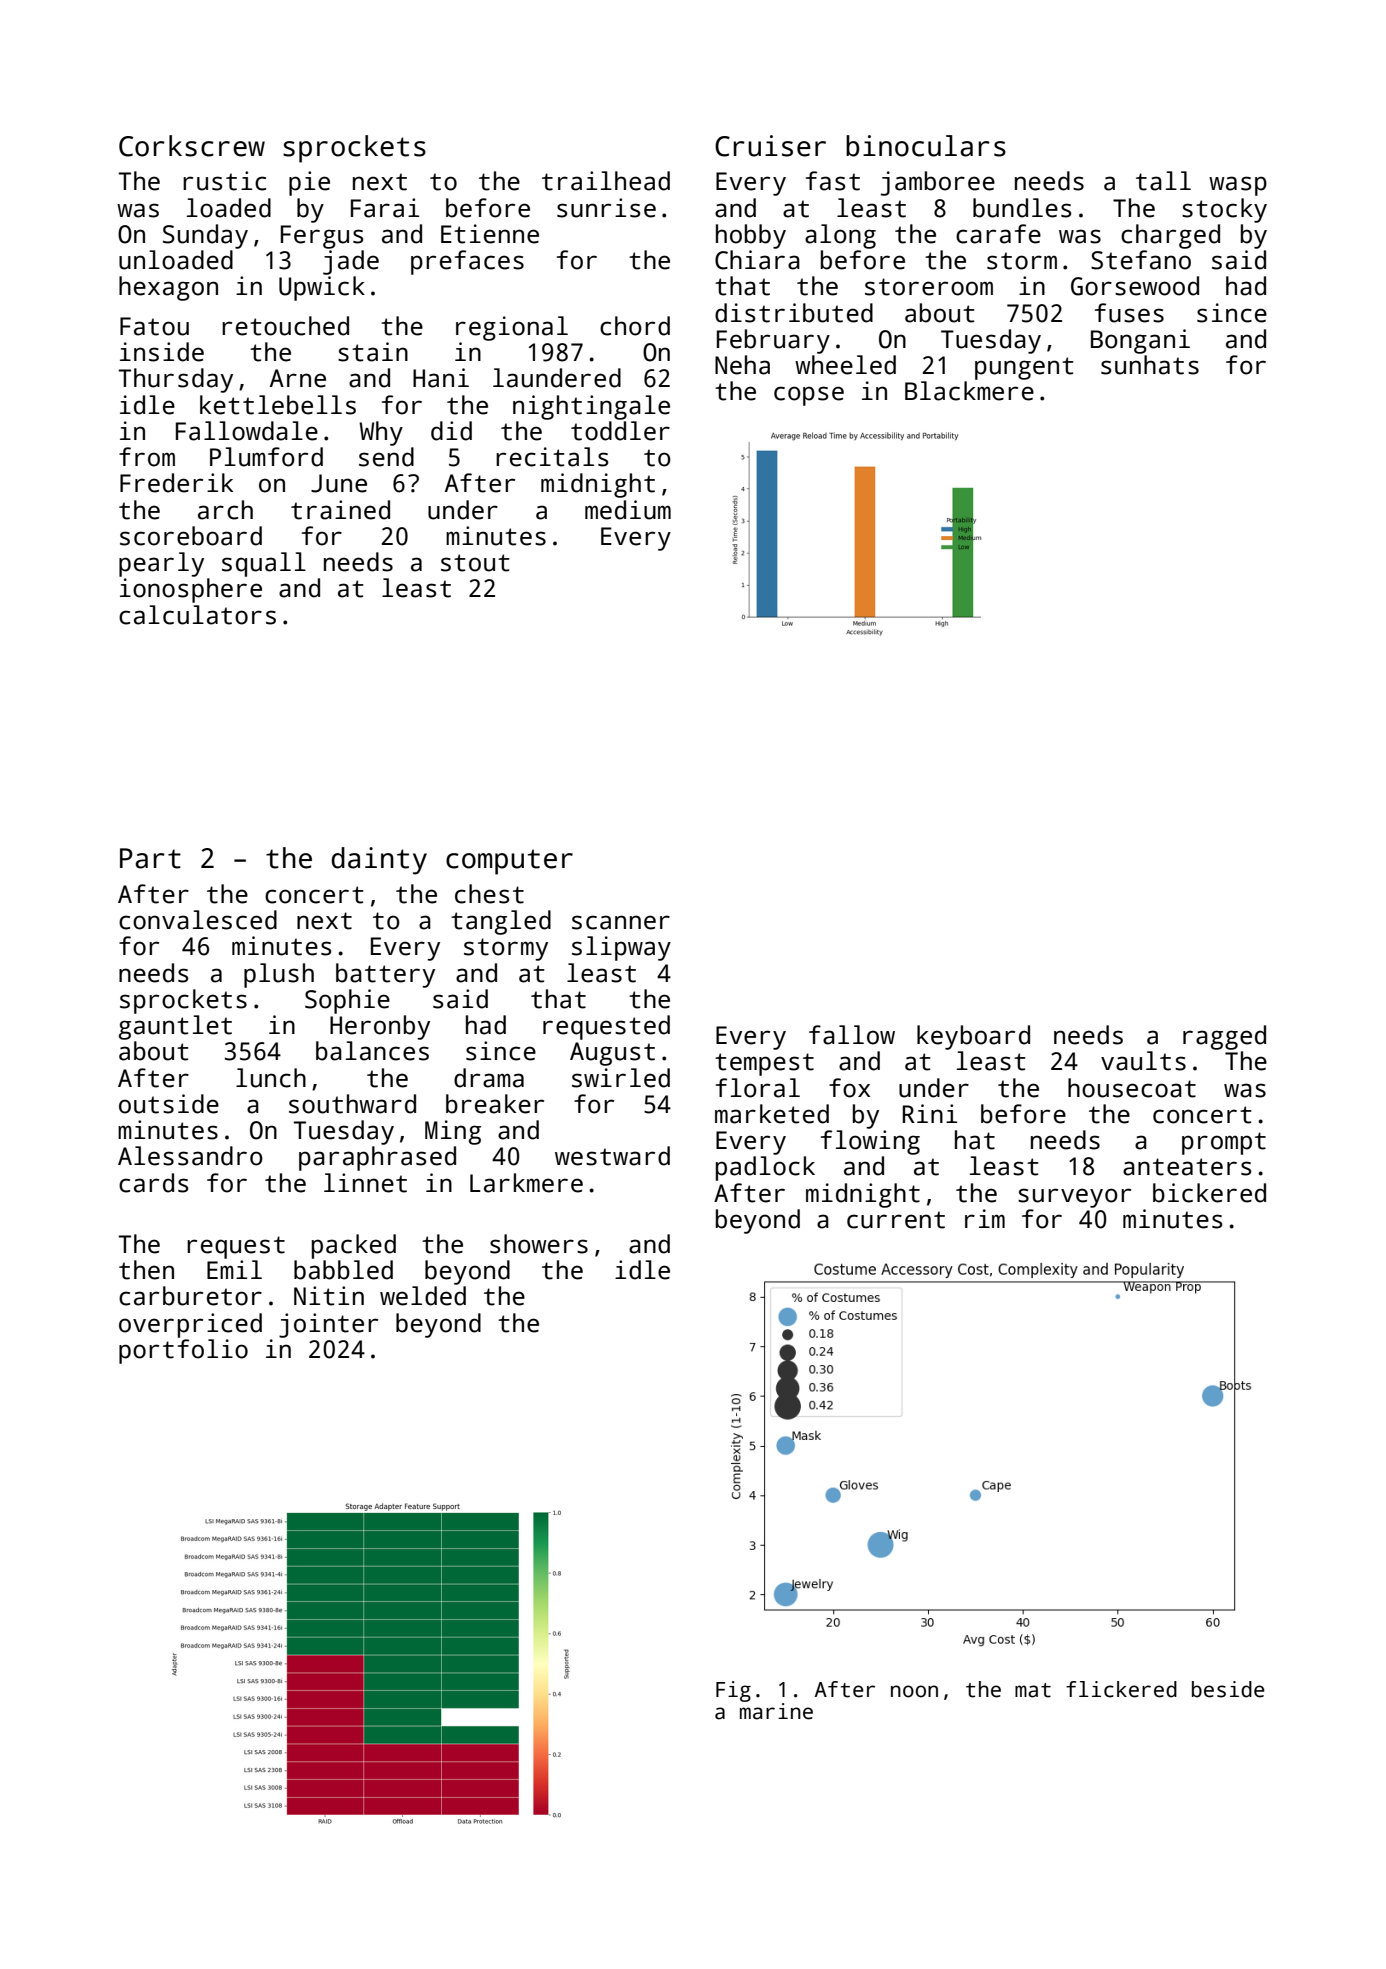 This page has height=1969, width=1386. What do you see at coordinates (776, 1711) in the page?
I see `marine` at bounding box center [776, 1711].
